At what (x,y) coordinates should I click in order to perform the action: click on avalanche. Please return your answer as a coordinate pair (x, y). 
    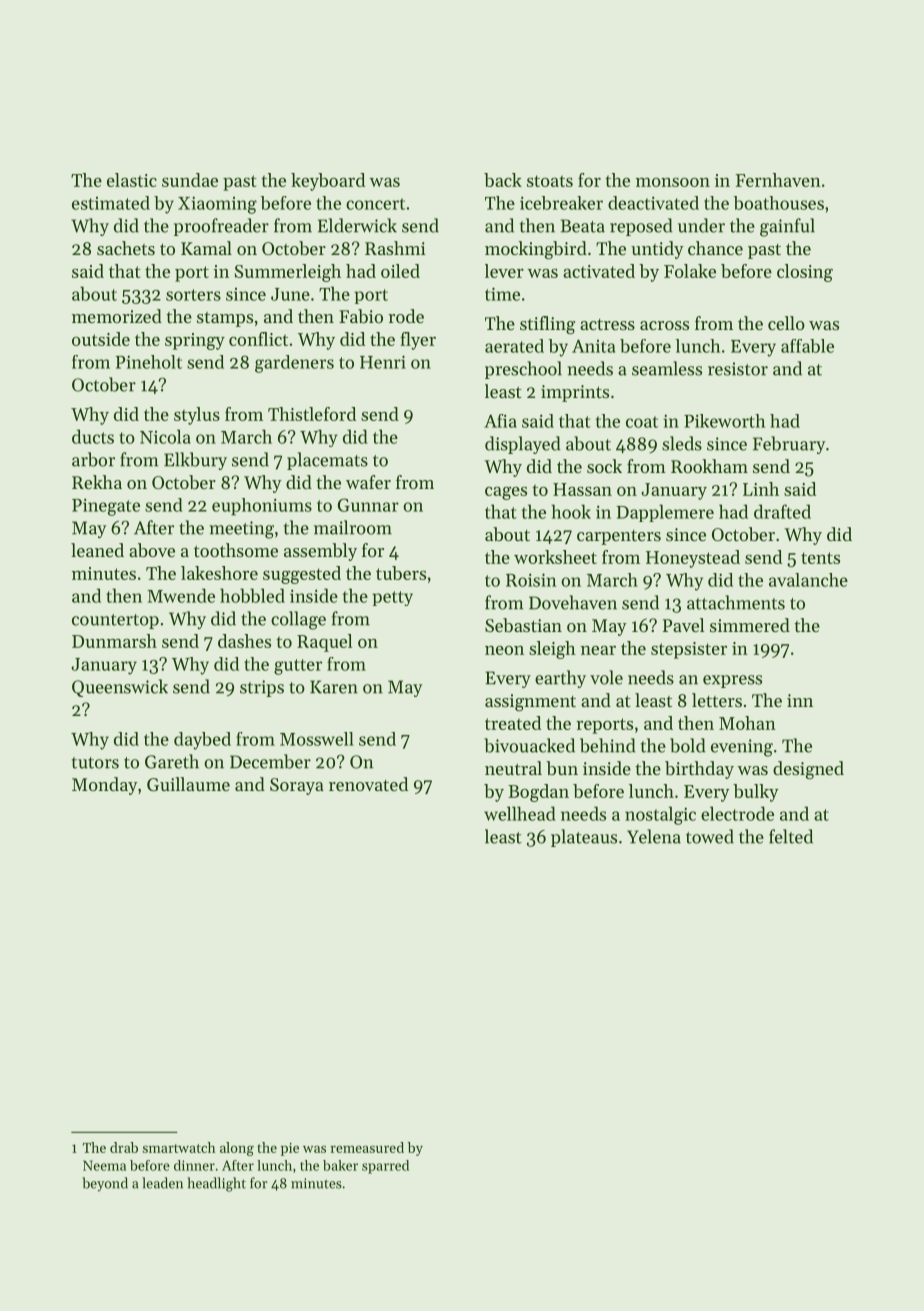
    Looking at the image, I should click on (808, 580).
